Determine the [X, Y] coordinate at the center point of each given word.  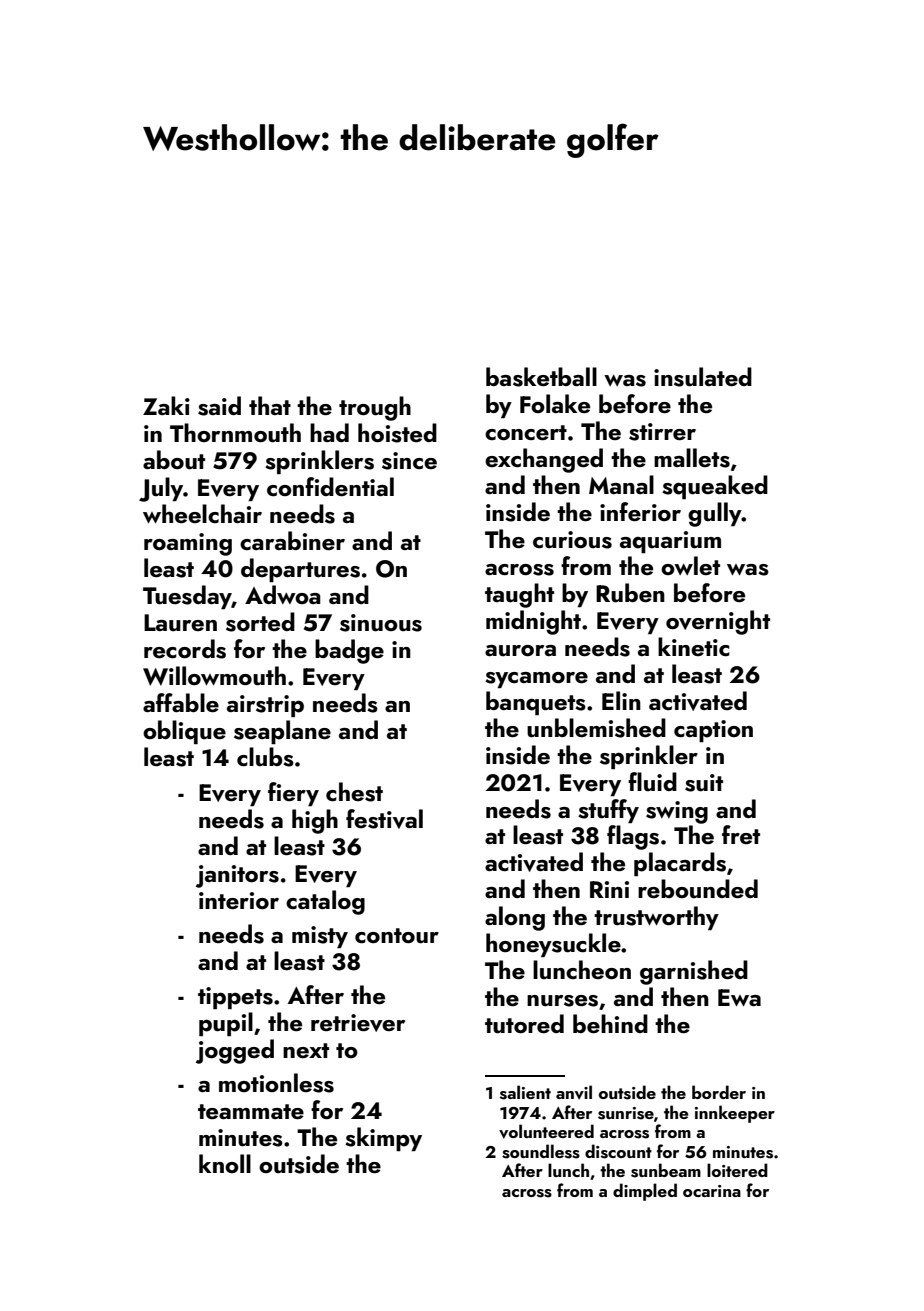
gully [715, 514]
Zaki [166, 405]
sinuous [381, 623]
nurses [562, 1001]
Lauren [180, 623]
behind [610, 1023]
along [515, 918]
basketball [541, 377]
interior [239, 900]
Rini [609, 889]
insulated [703, 377]
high [315, 821]
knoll [225, 1163]
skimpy [383, 1139]
